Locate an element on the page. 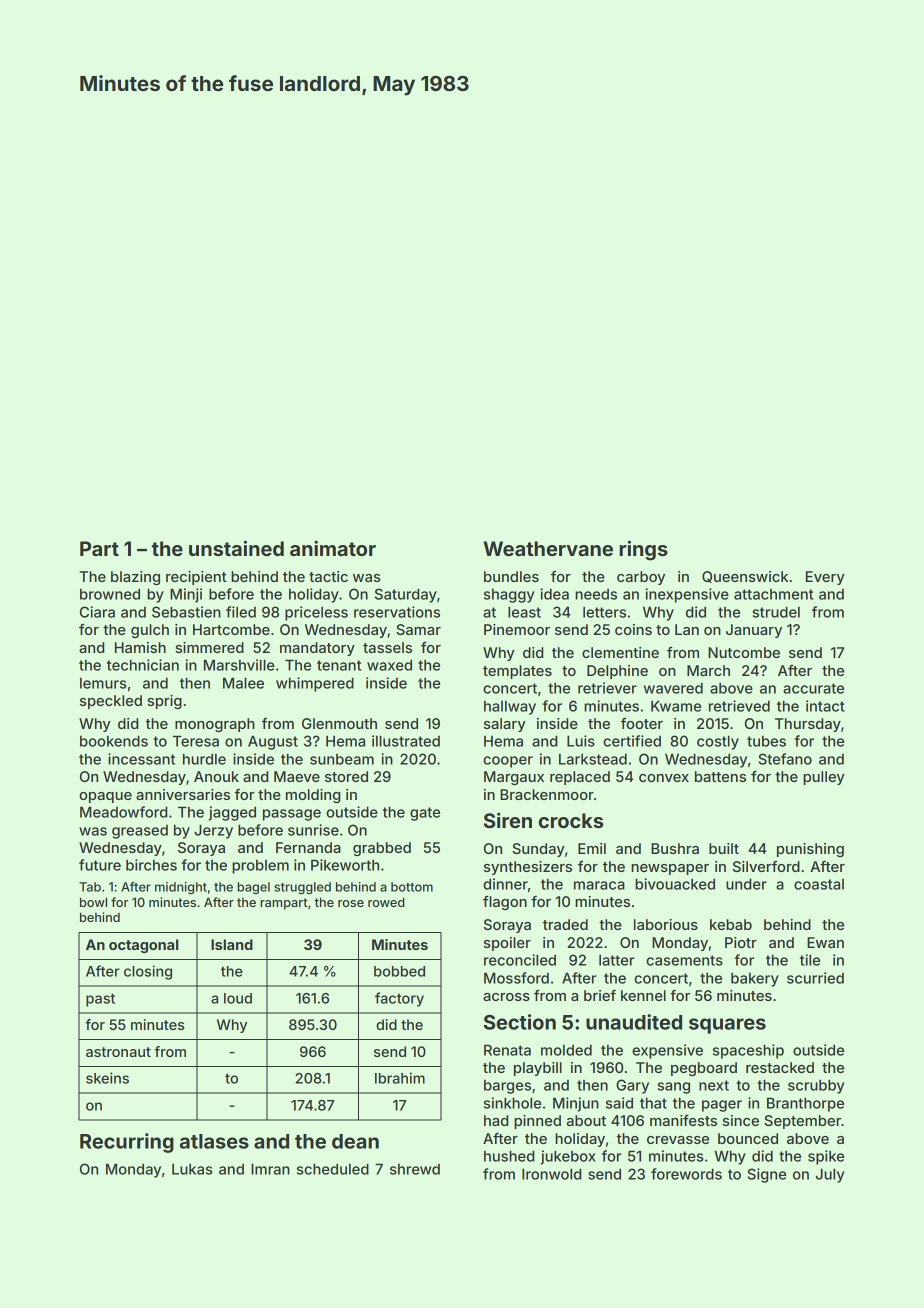  Island is located at coordinates (232, 944).
